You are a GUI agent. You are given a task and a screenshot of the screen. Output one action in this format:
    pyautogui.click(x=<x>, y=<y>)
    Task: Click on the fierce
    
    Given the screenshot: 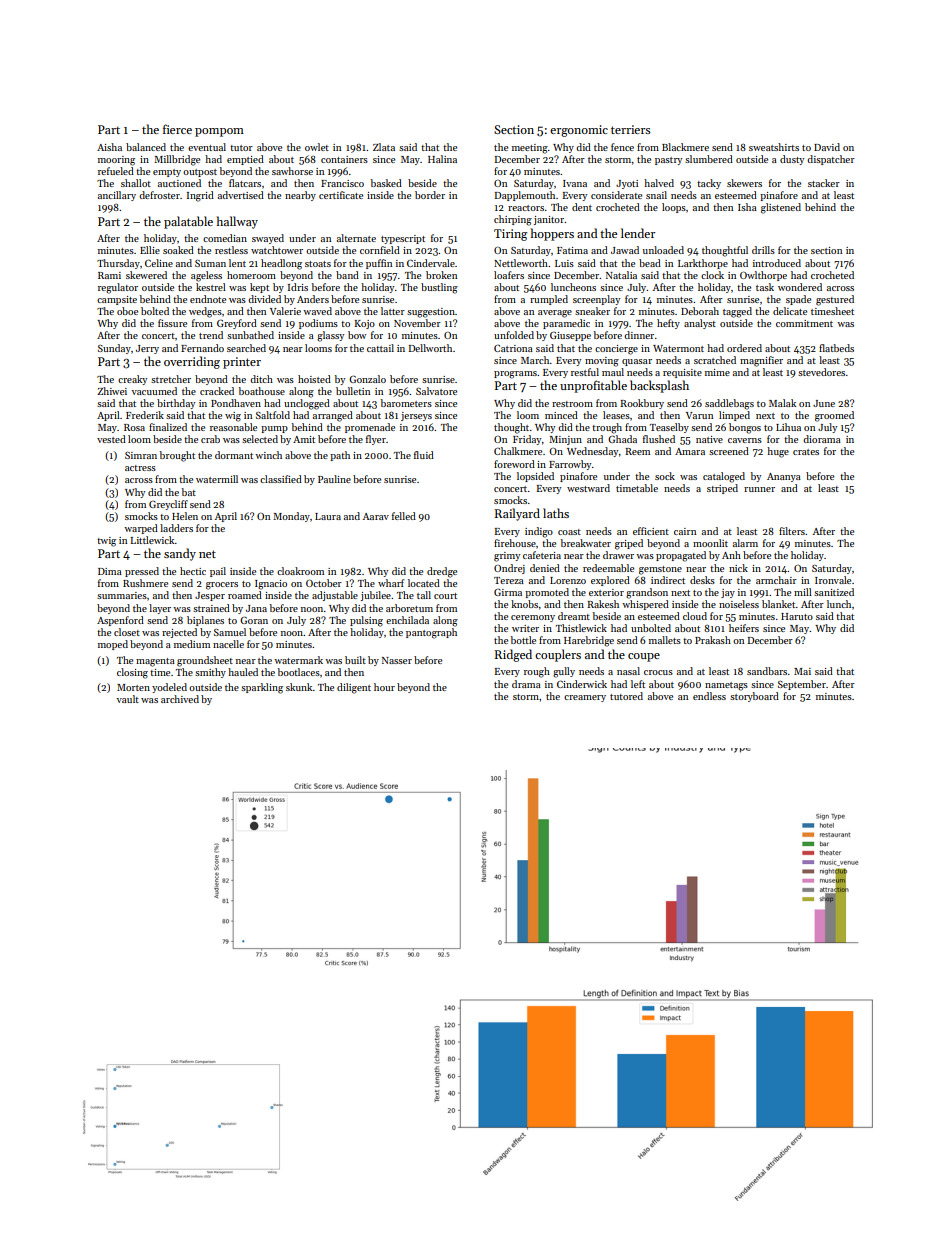 What is the action you would take?
    pyautogui.click(x=177, y=129)
